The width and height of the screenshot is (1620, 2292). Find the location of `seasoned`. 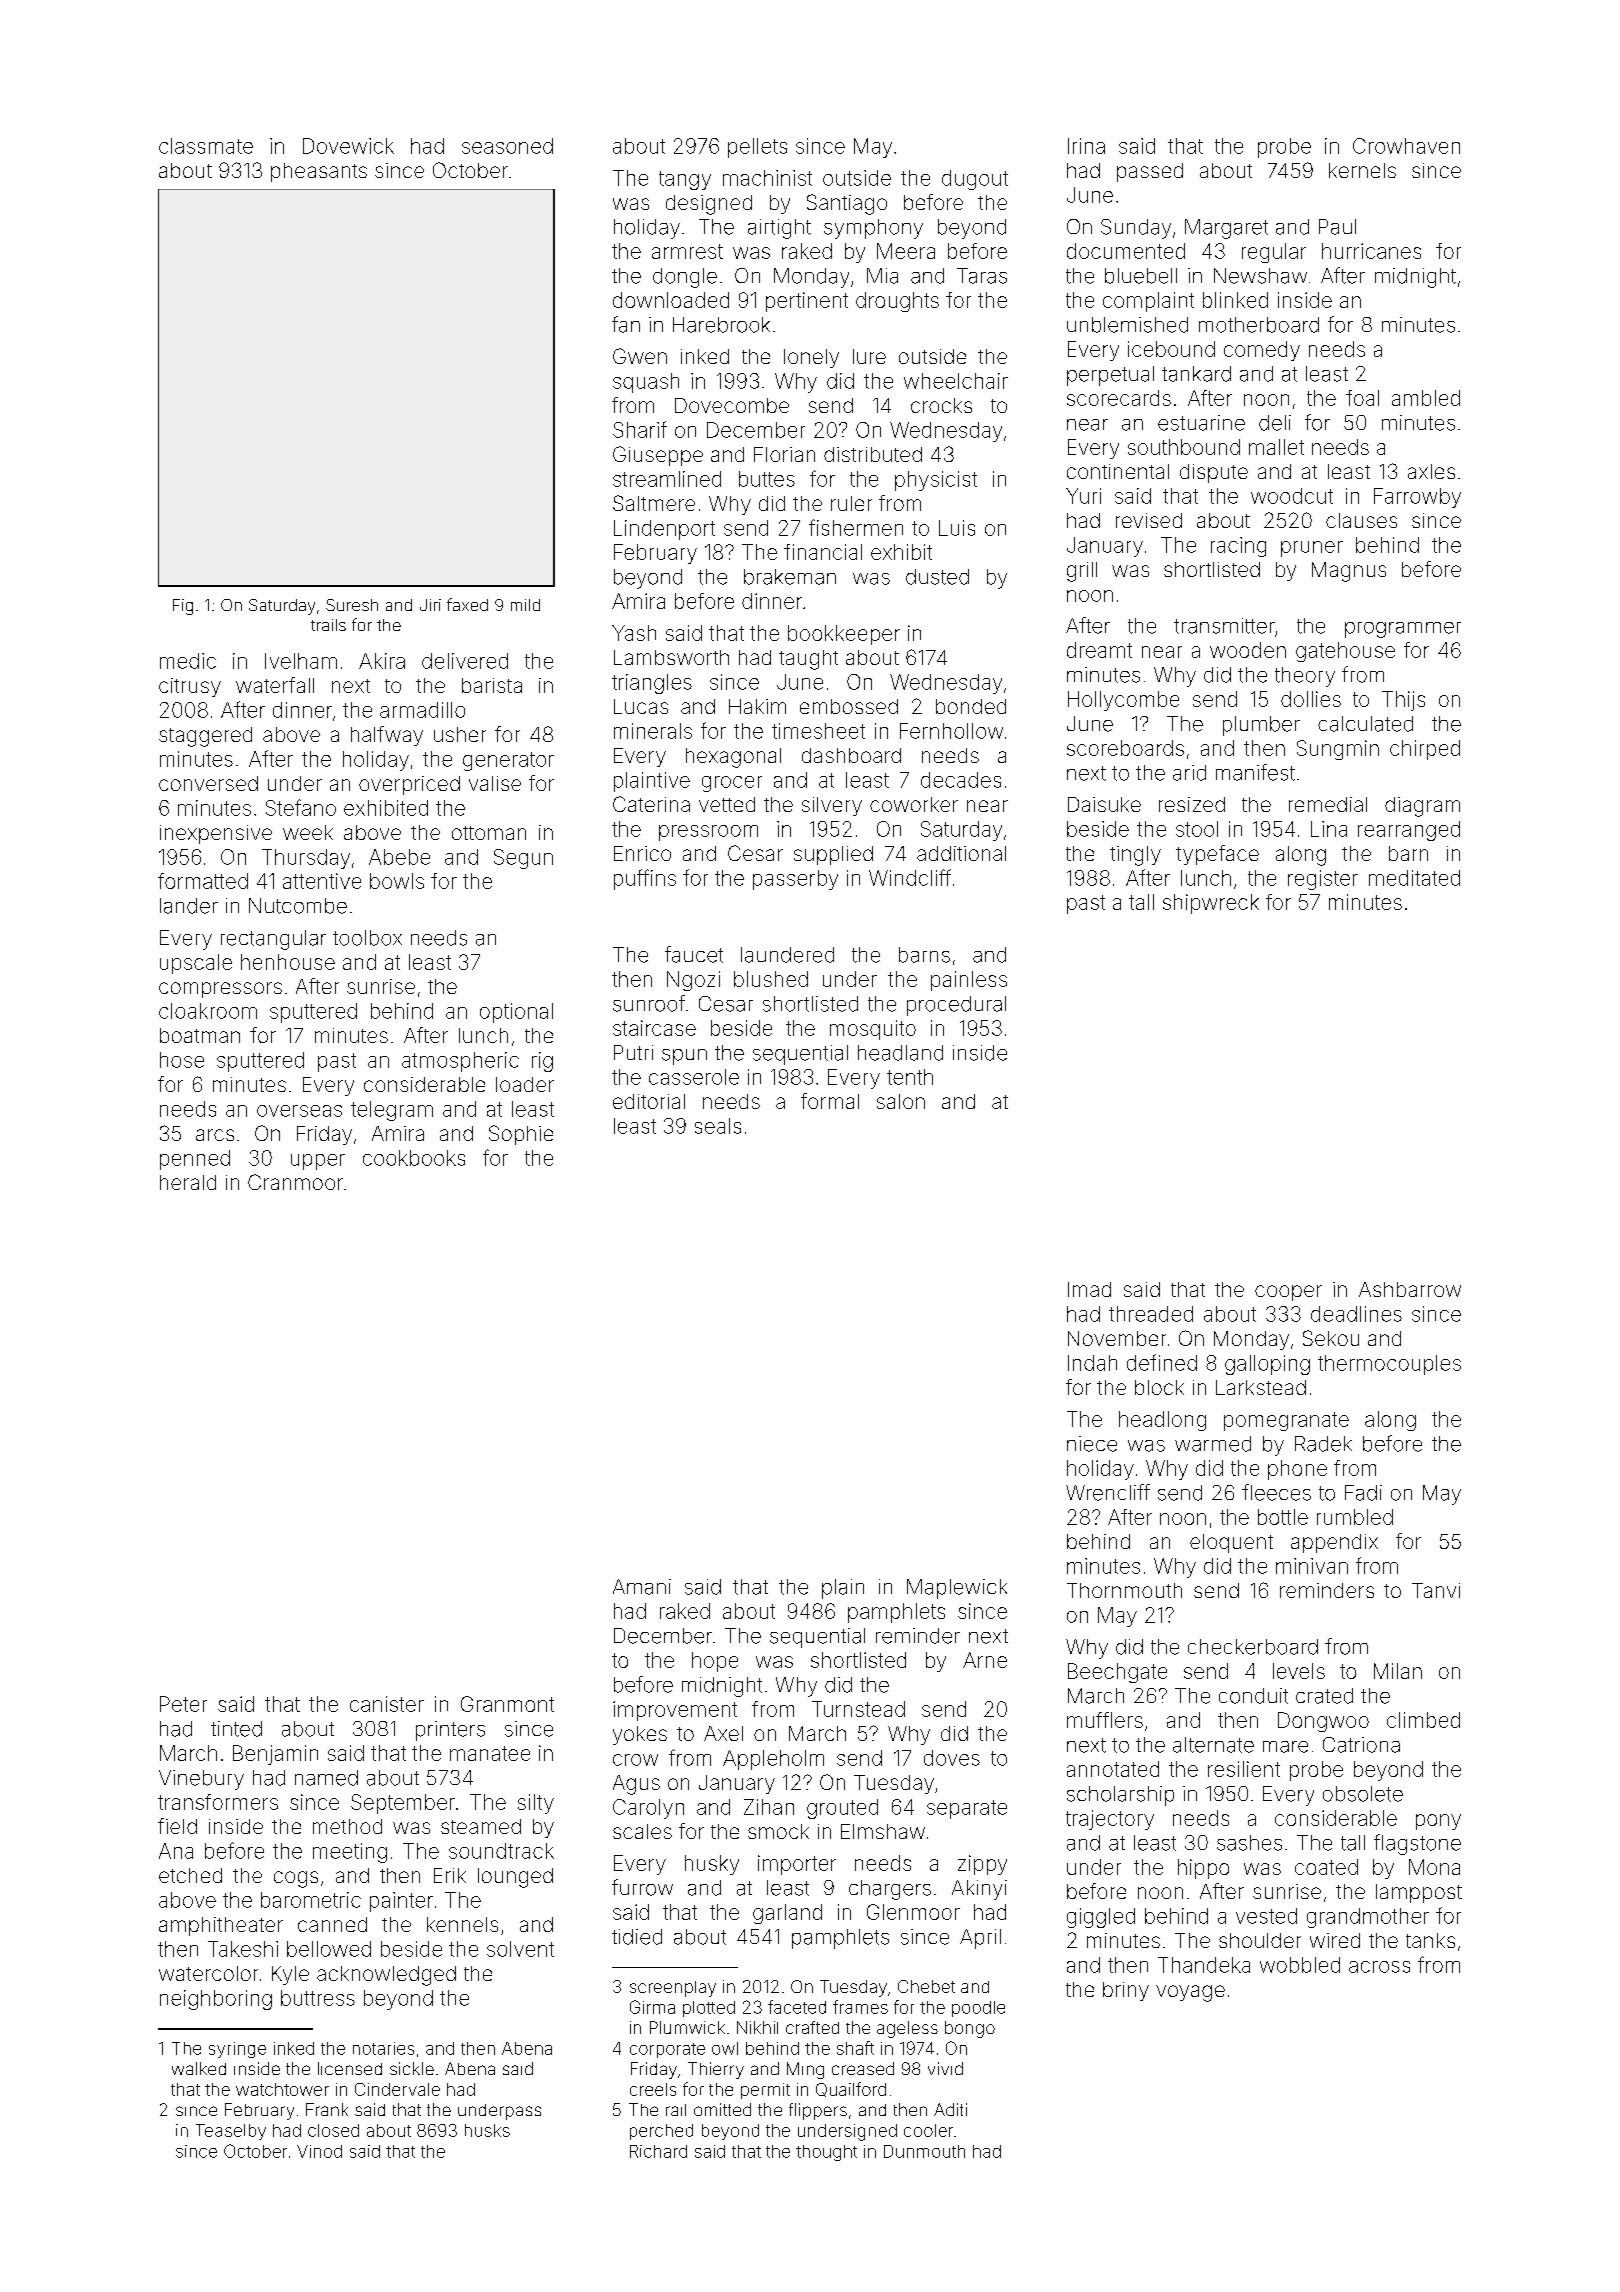

seasoned is located at coordinates (507, 146).
